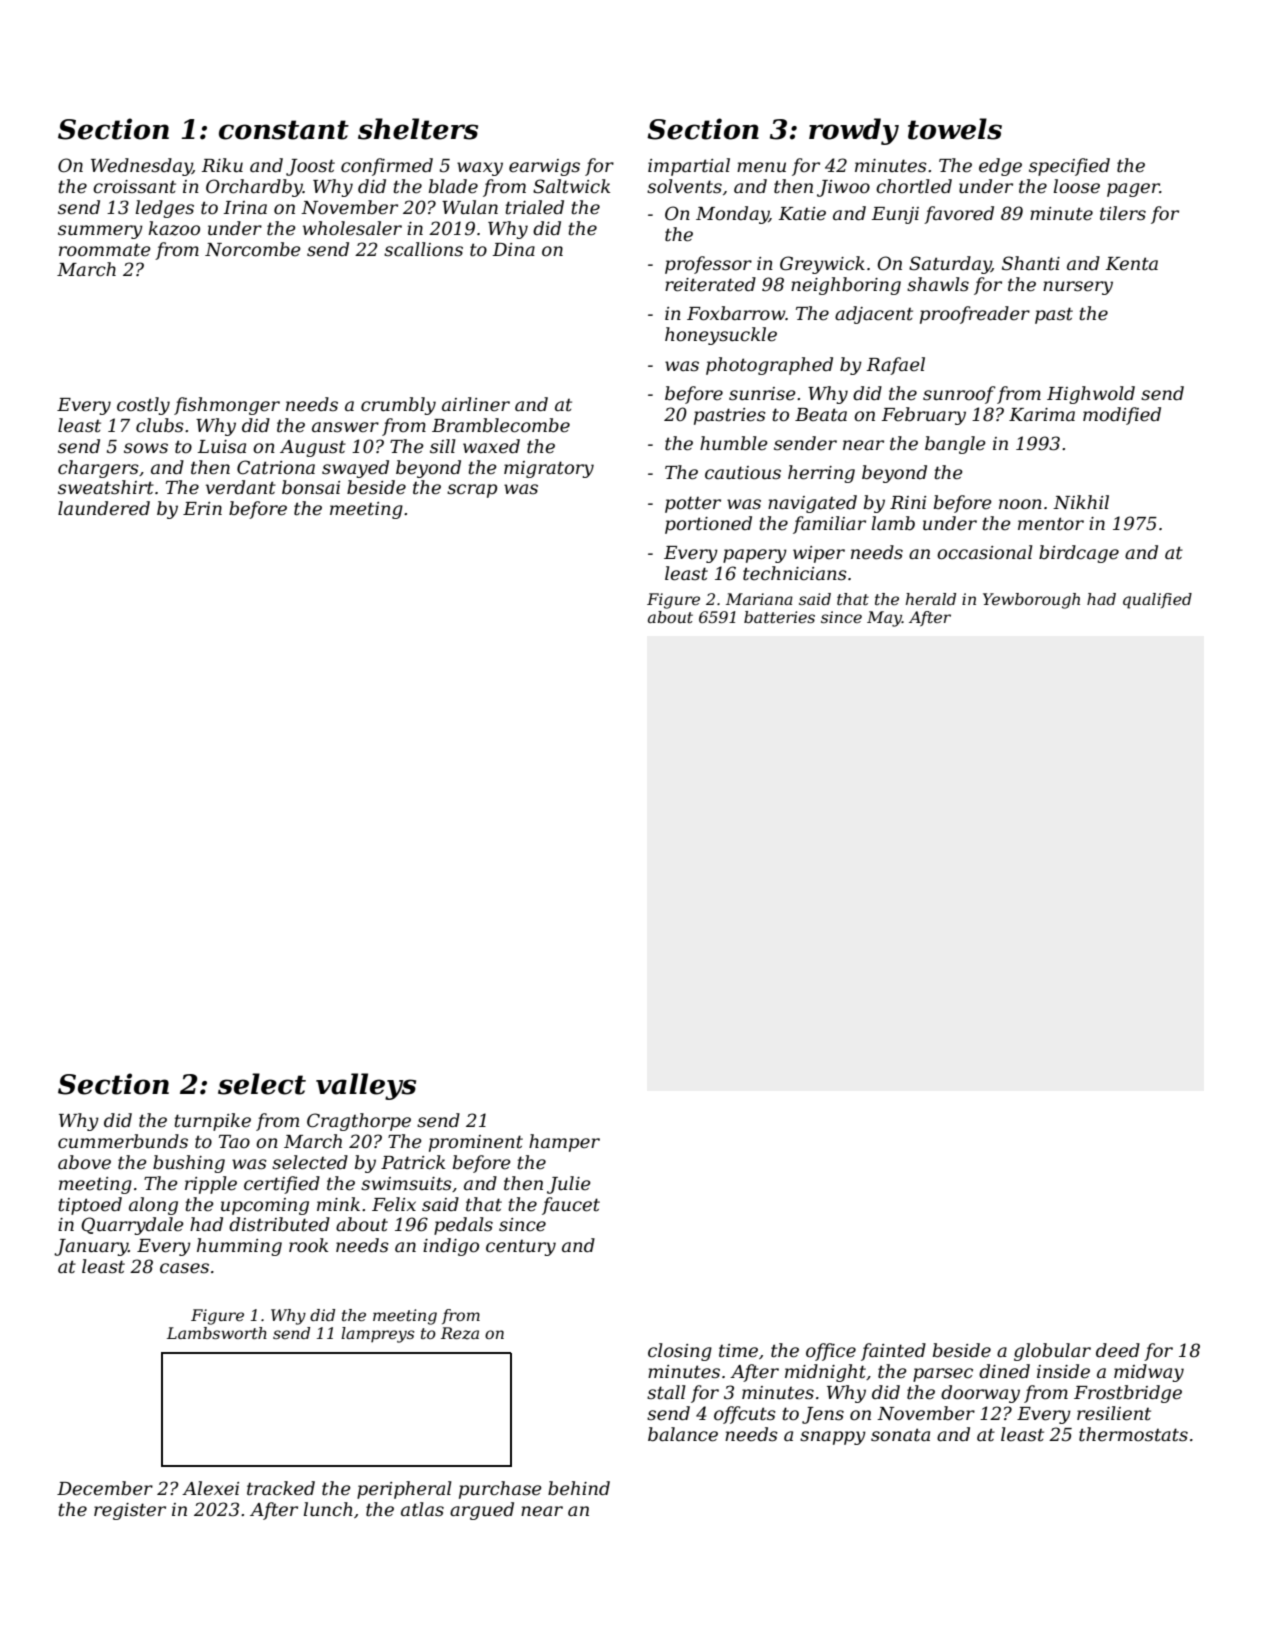 Image resolution: width=1262 pixels, height=1633 pixels. What do you see at coordinates (1031, 601) in the image?
I see `Yewborough` at bounding box center [1031, 601].
